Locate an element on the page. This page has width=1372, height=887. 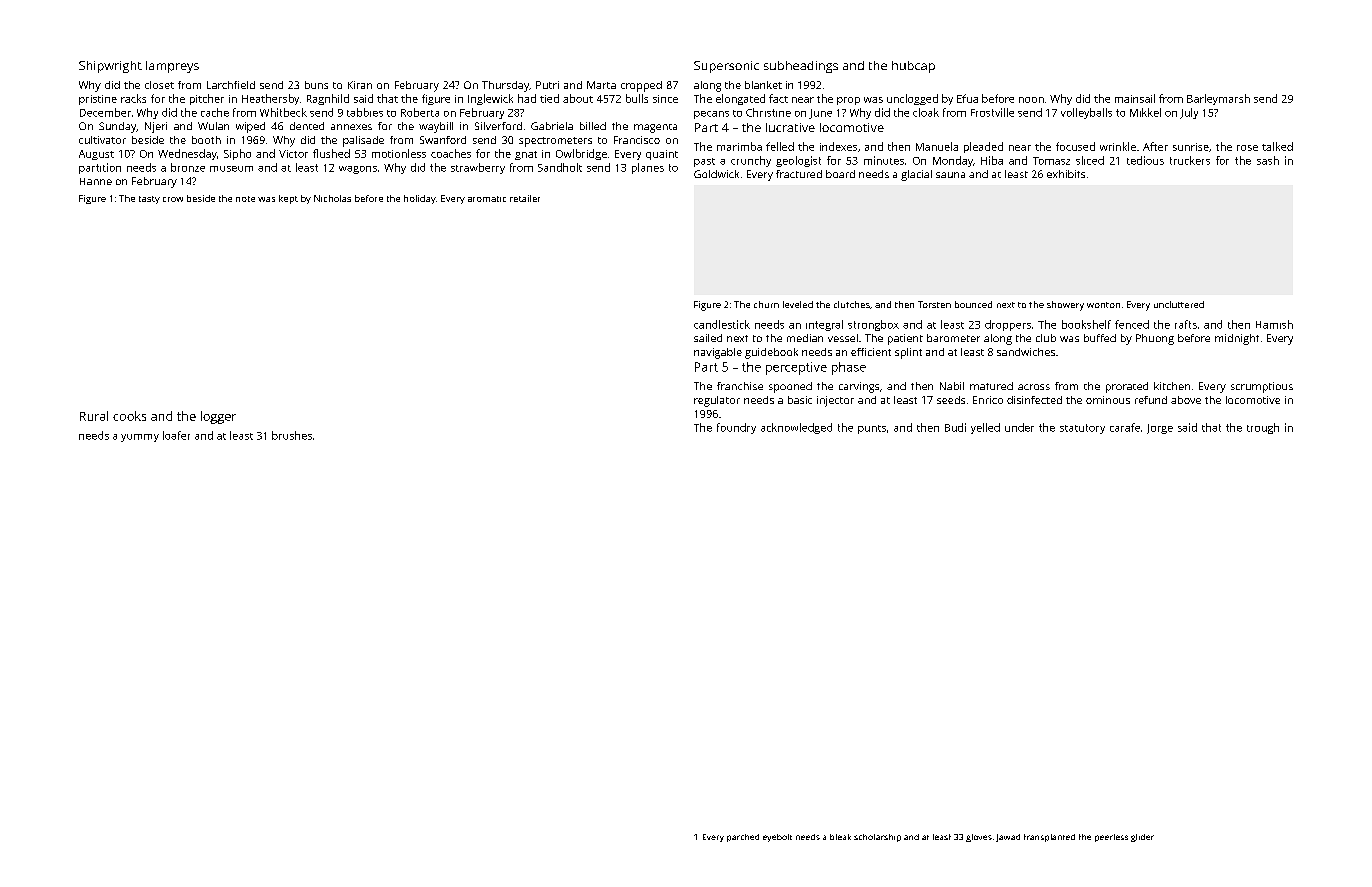
yelled is located at coordinates (985, 428).
